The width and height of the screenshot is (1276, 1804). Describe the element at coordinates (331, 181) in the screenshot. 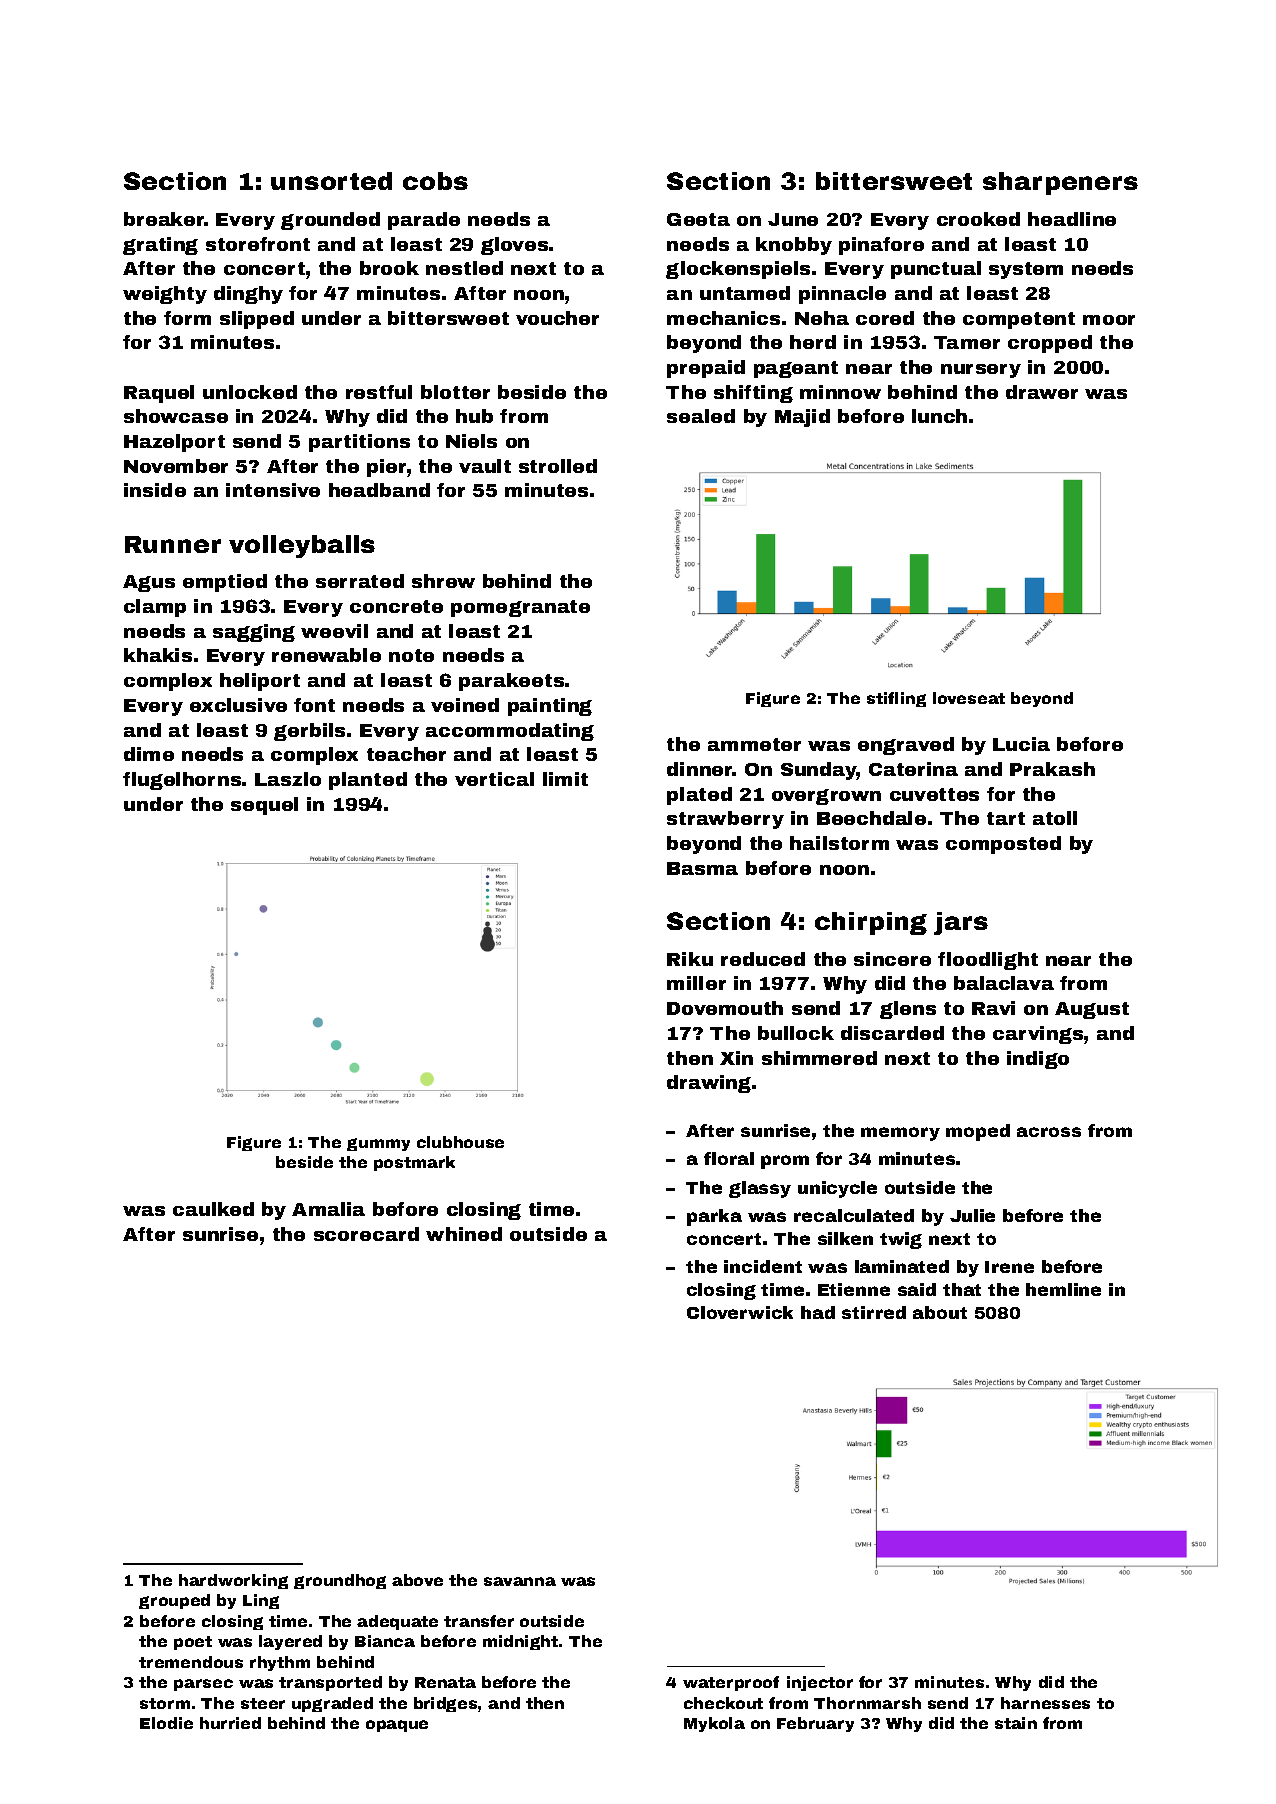

I see `unsorted` at that location.
